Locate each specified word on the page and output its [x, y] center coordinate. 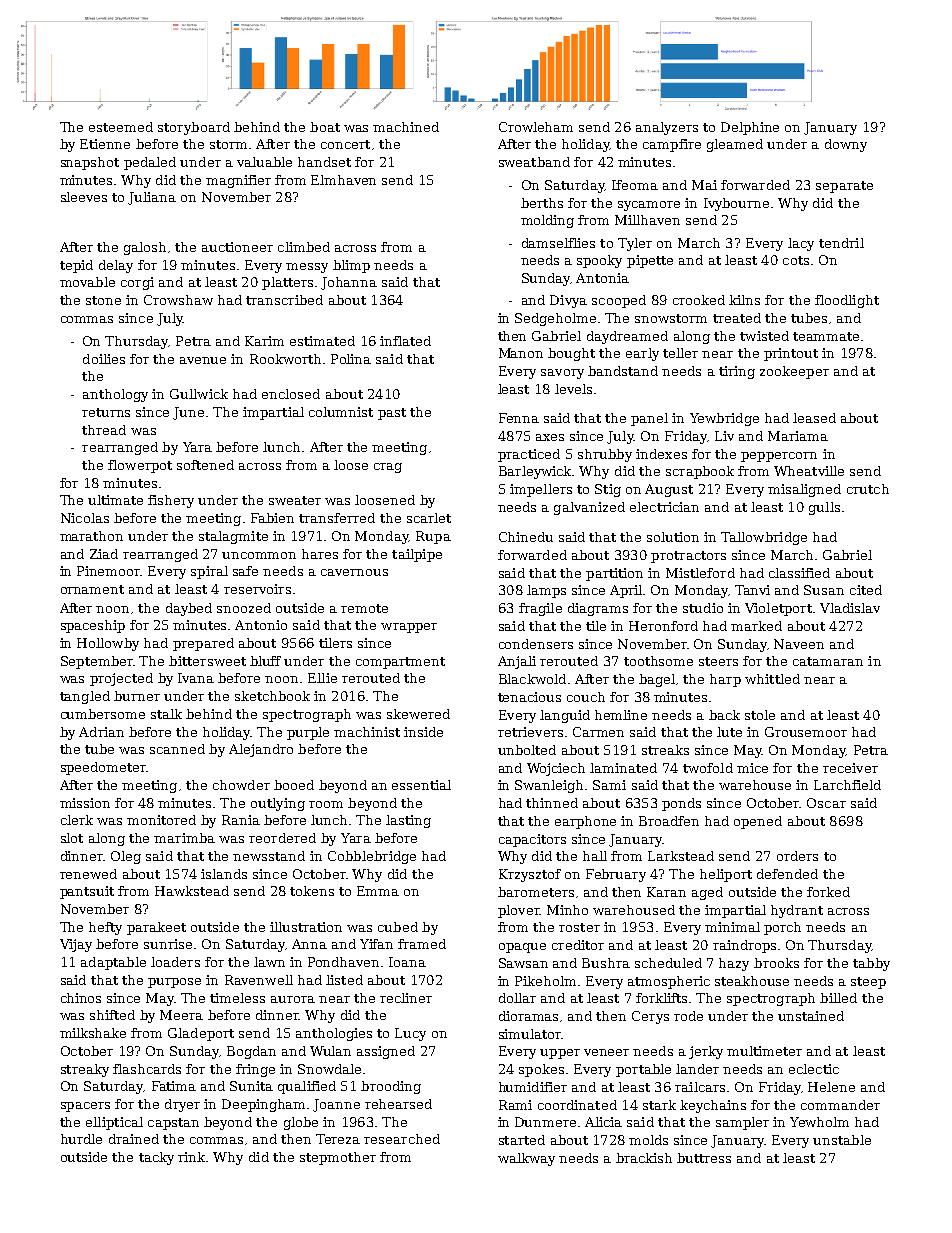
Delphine [750, 128]
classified [799, 573]
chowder [241, 785]
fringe [255, 1070]
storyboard [194, 128]
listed [344, 980]
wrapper [409, 628]
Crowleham [536, 127]
